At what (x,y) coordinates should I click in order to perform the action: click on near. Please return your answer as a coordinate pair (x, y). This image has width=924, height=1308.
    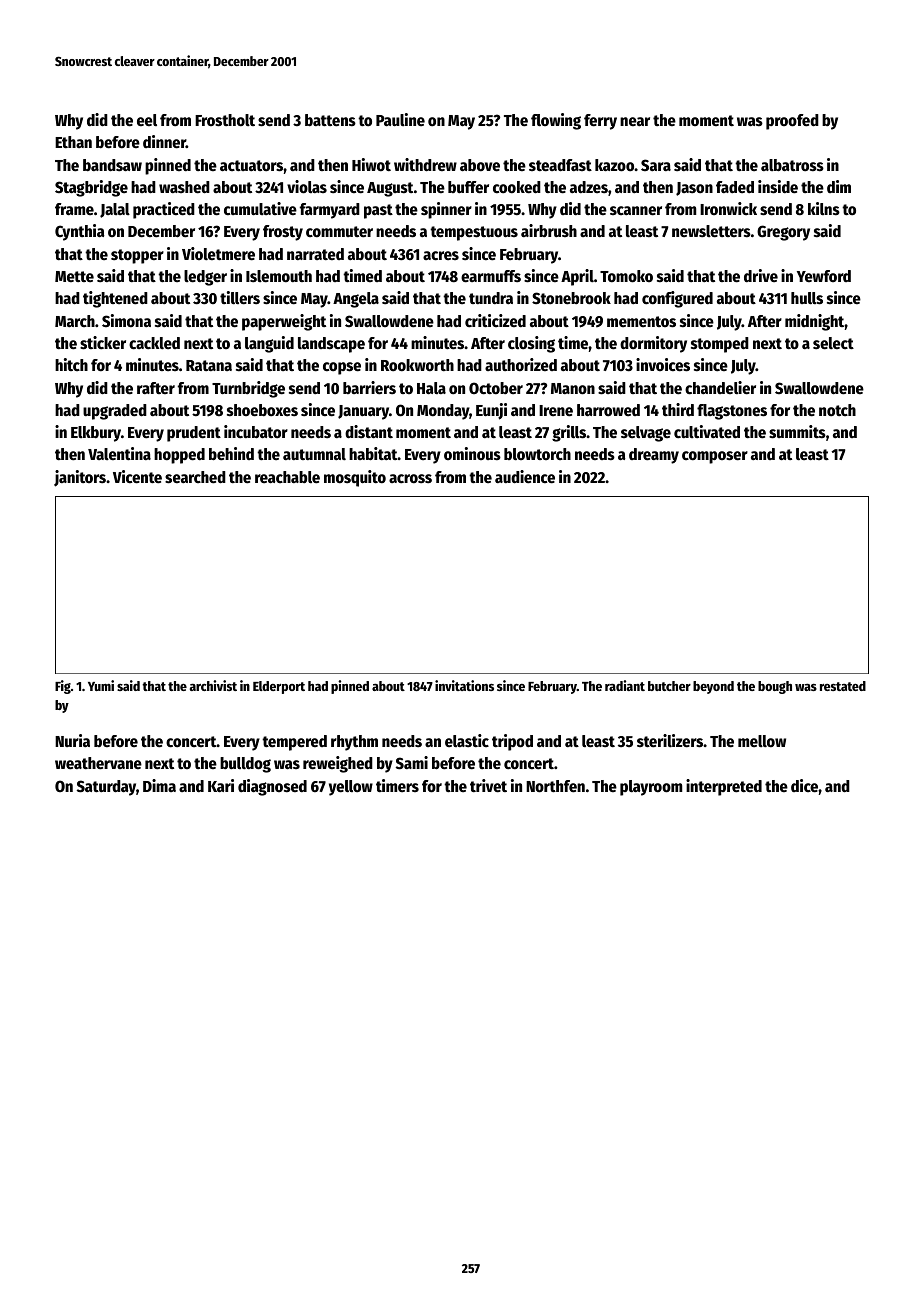
    Looking at the image, I should click on (635, 121).
